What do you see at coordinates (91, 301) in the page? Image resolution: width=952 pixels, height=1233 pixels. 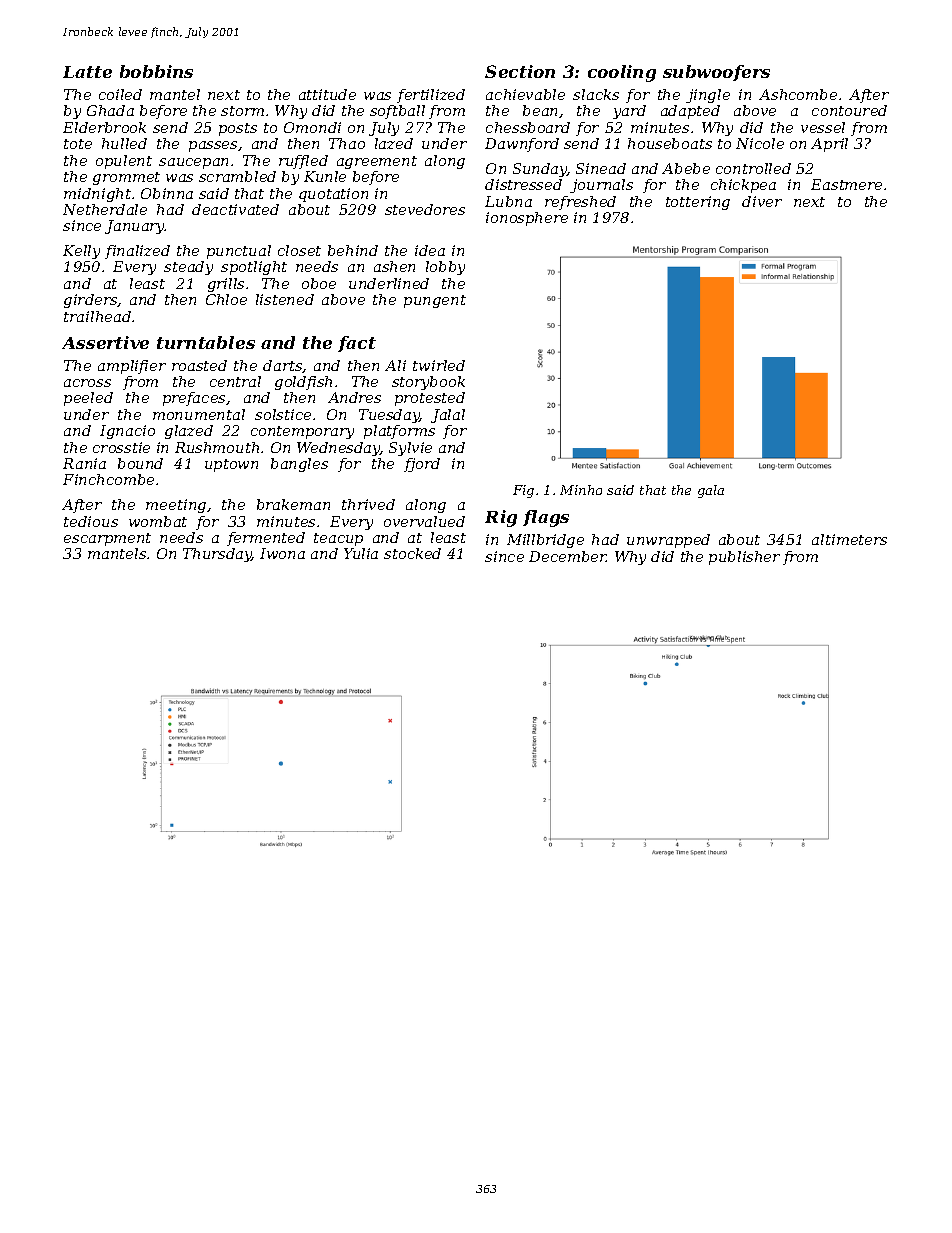 I see `girders` at bounding box center [91, 301].
